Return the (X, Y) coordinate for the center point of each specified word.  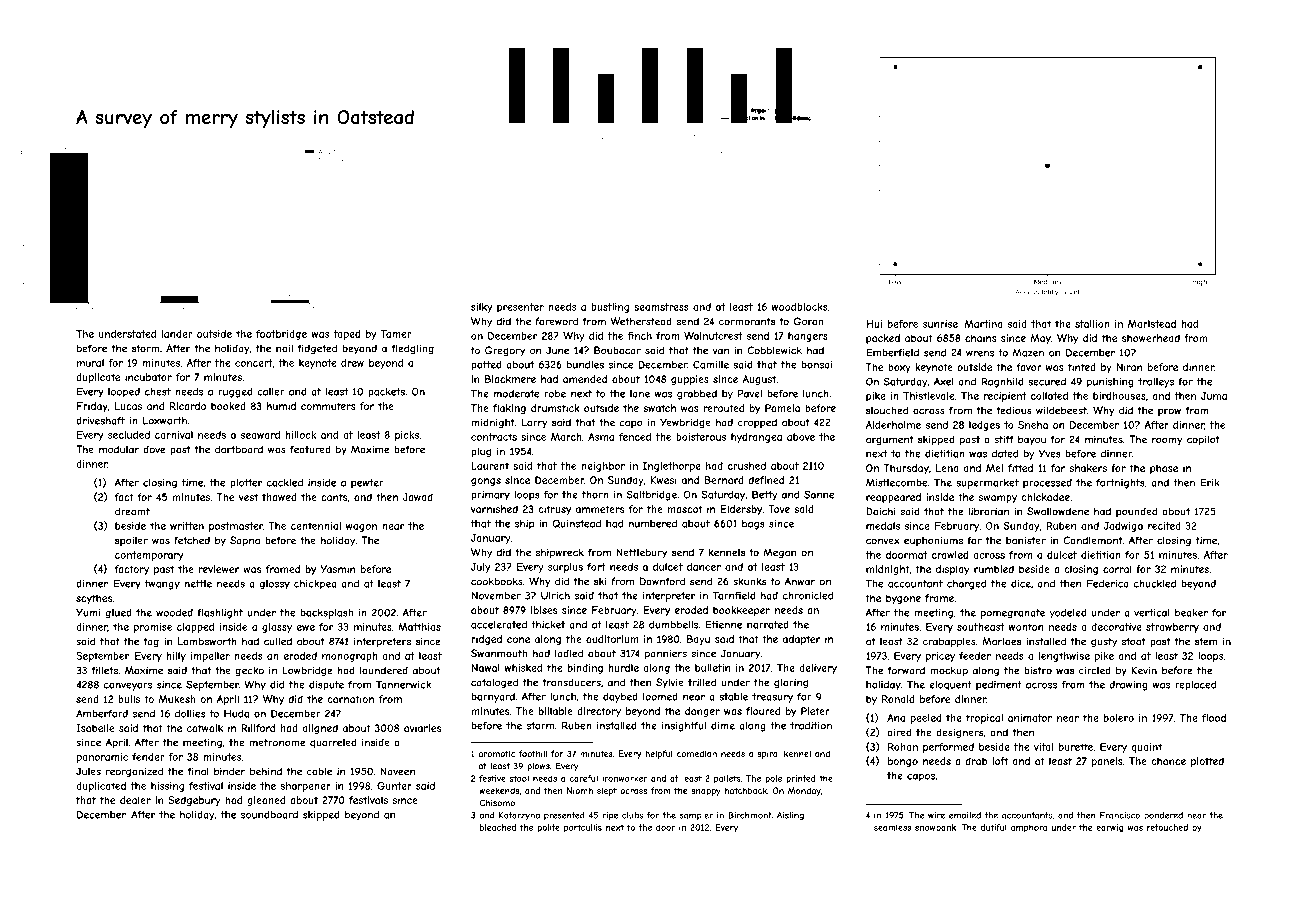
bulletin (712, 668)
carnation (350, 699)
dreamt (132, 511)
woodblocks (799, 307)
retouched (1167, 827)
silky (482, 308)
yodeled (1068, 614)
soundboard (269, 815)
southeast (981, 627)
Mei (994, 468)
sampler (696, 816)
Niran (1129, 367)
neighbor (603, 467)
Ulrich (555, 596)
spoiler (131, 541)
